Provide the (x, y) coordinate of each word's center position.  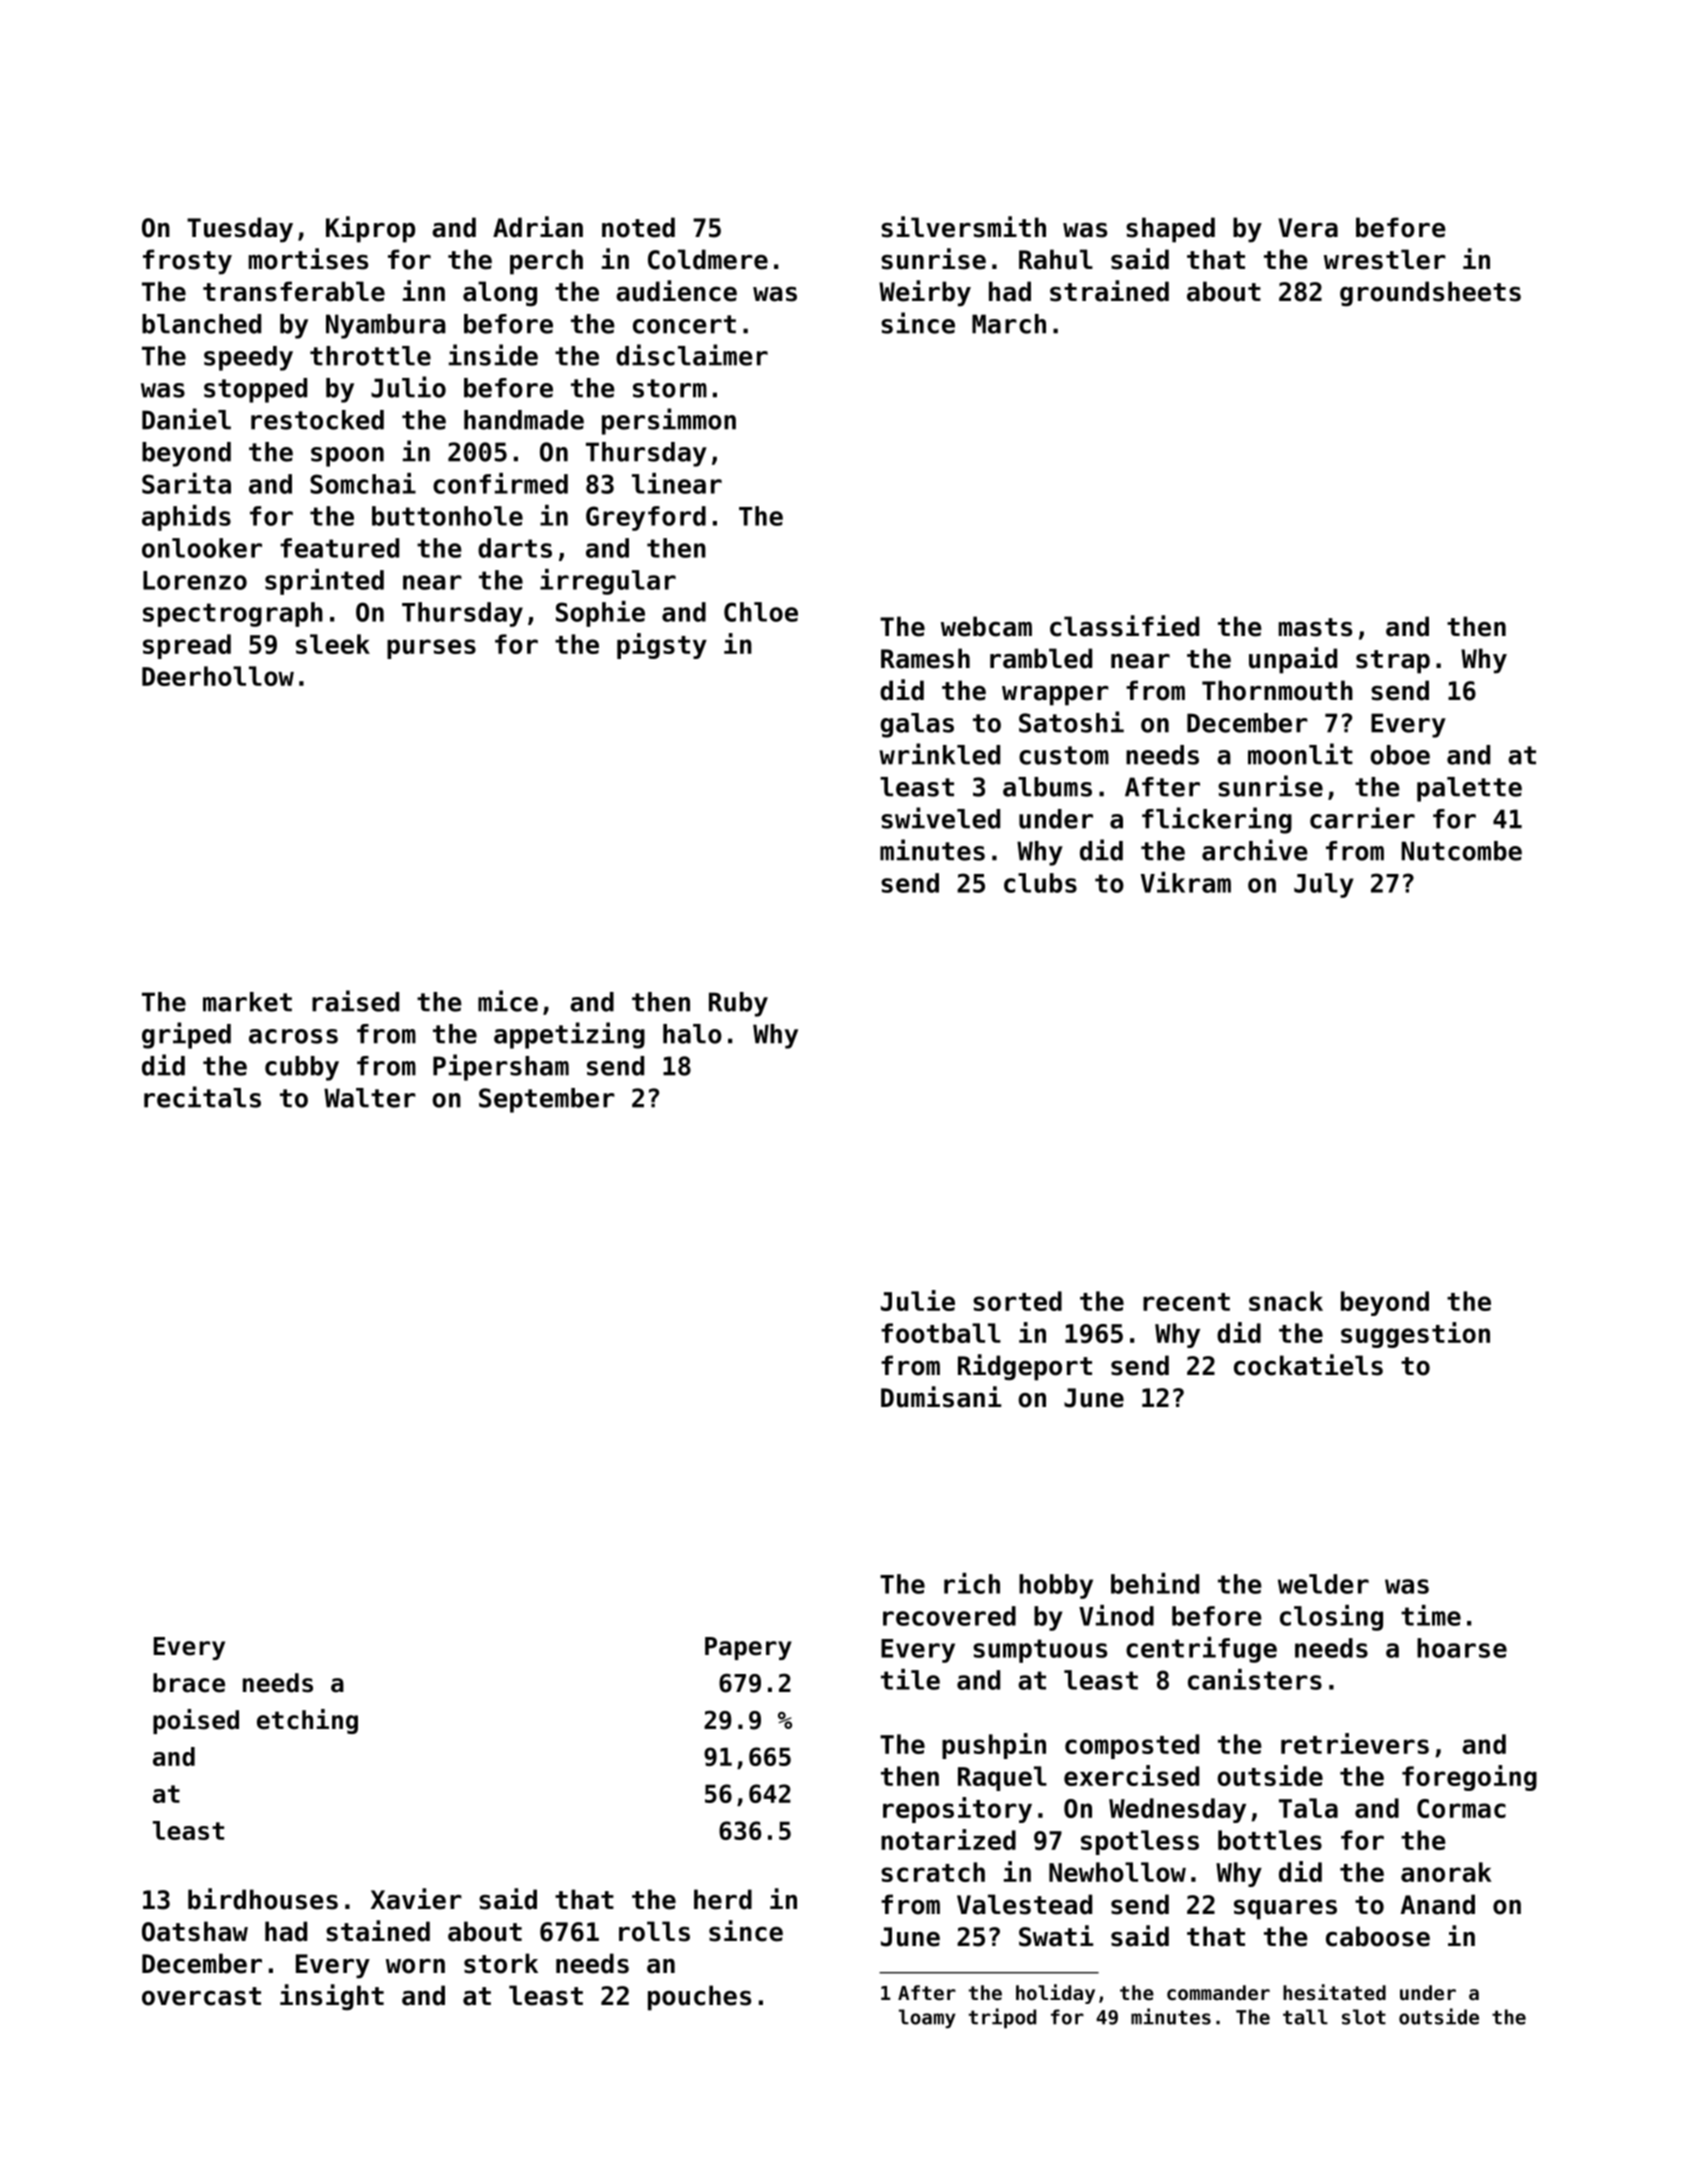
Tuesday (240, 230)
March (1009, 324)
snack (1286, 1301)
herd (723, 1899)
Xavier (416, 1899)
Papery (748, 1648)
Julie (918, 1300)
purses (431, 649)
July (1324, 885)
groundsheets (1430, 293)
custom (1064, 755)
